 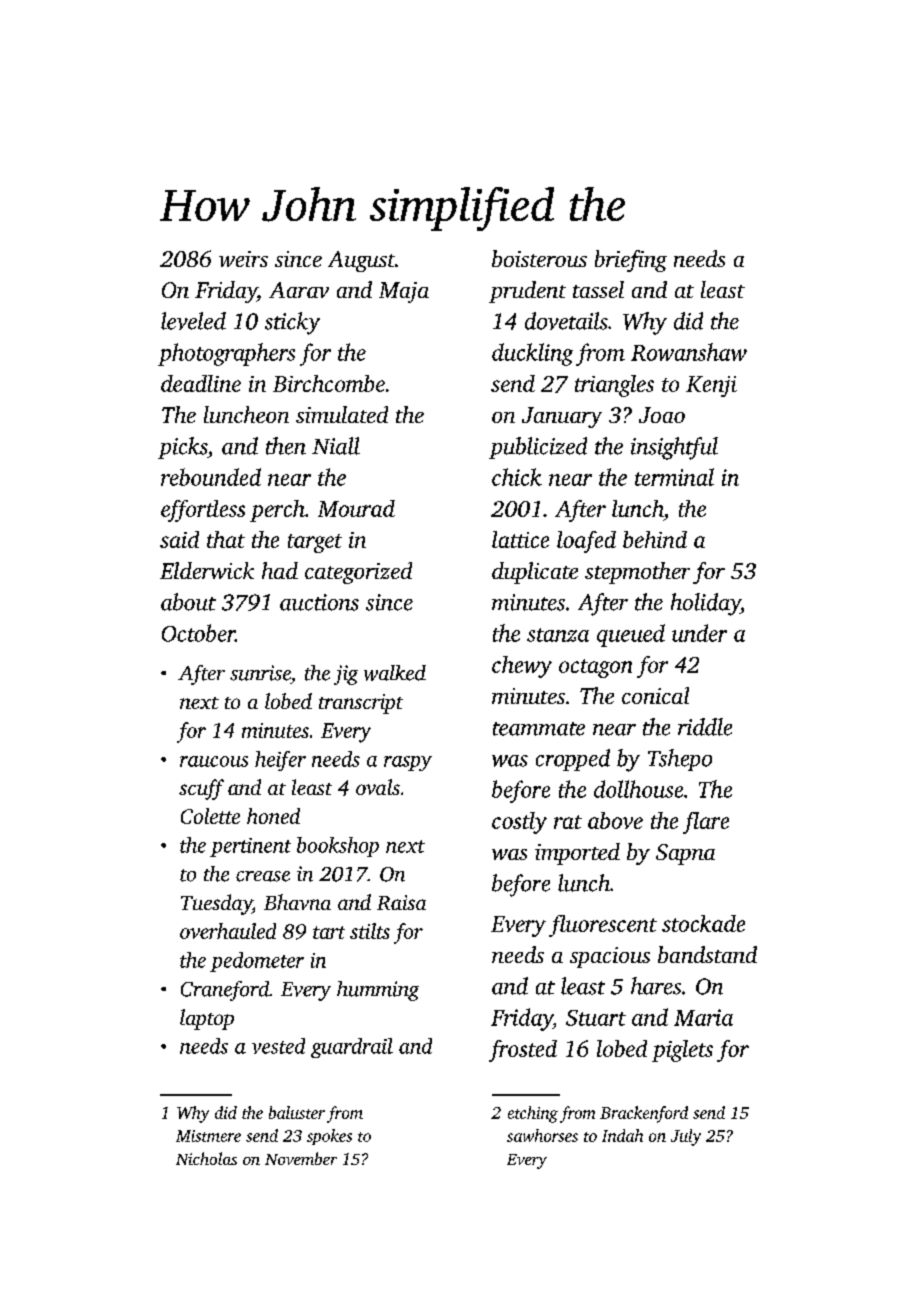 What do you see at coordinates (539, 258) in the screenshot?
I see `boisterous` at bounding box center [539, 258].
